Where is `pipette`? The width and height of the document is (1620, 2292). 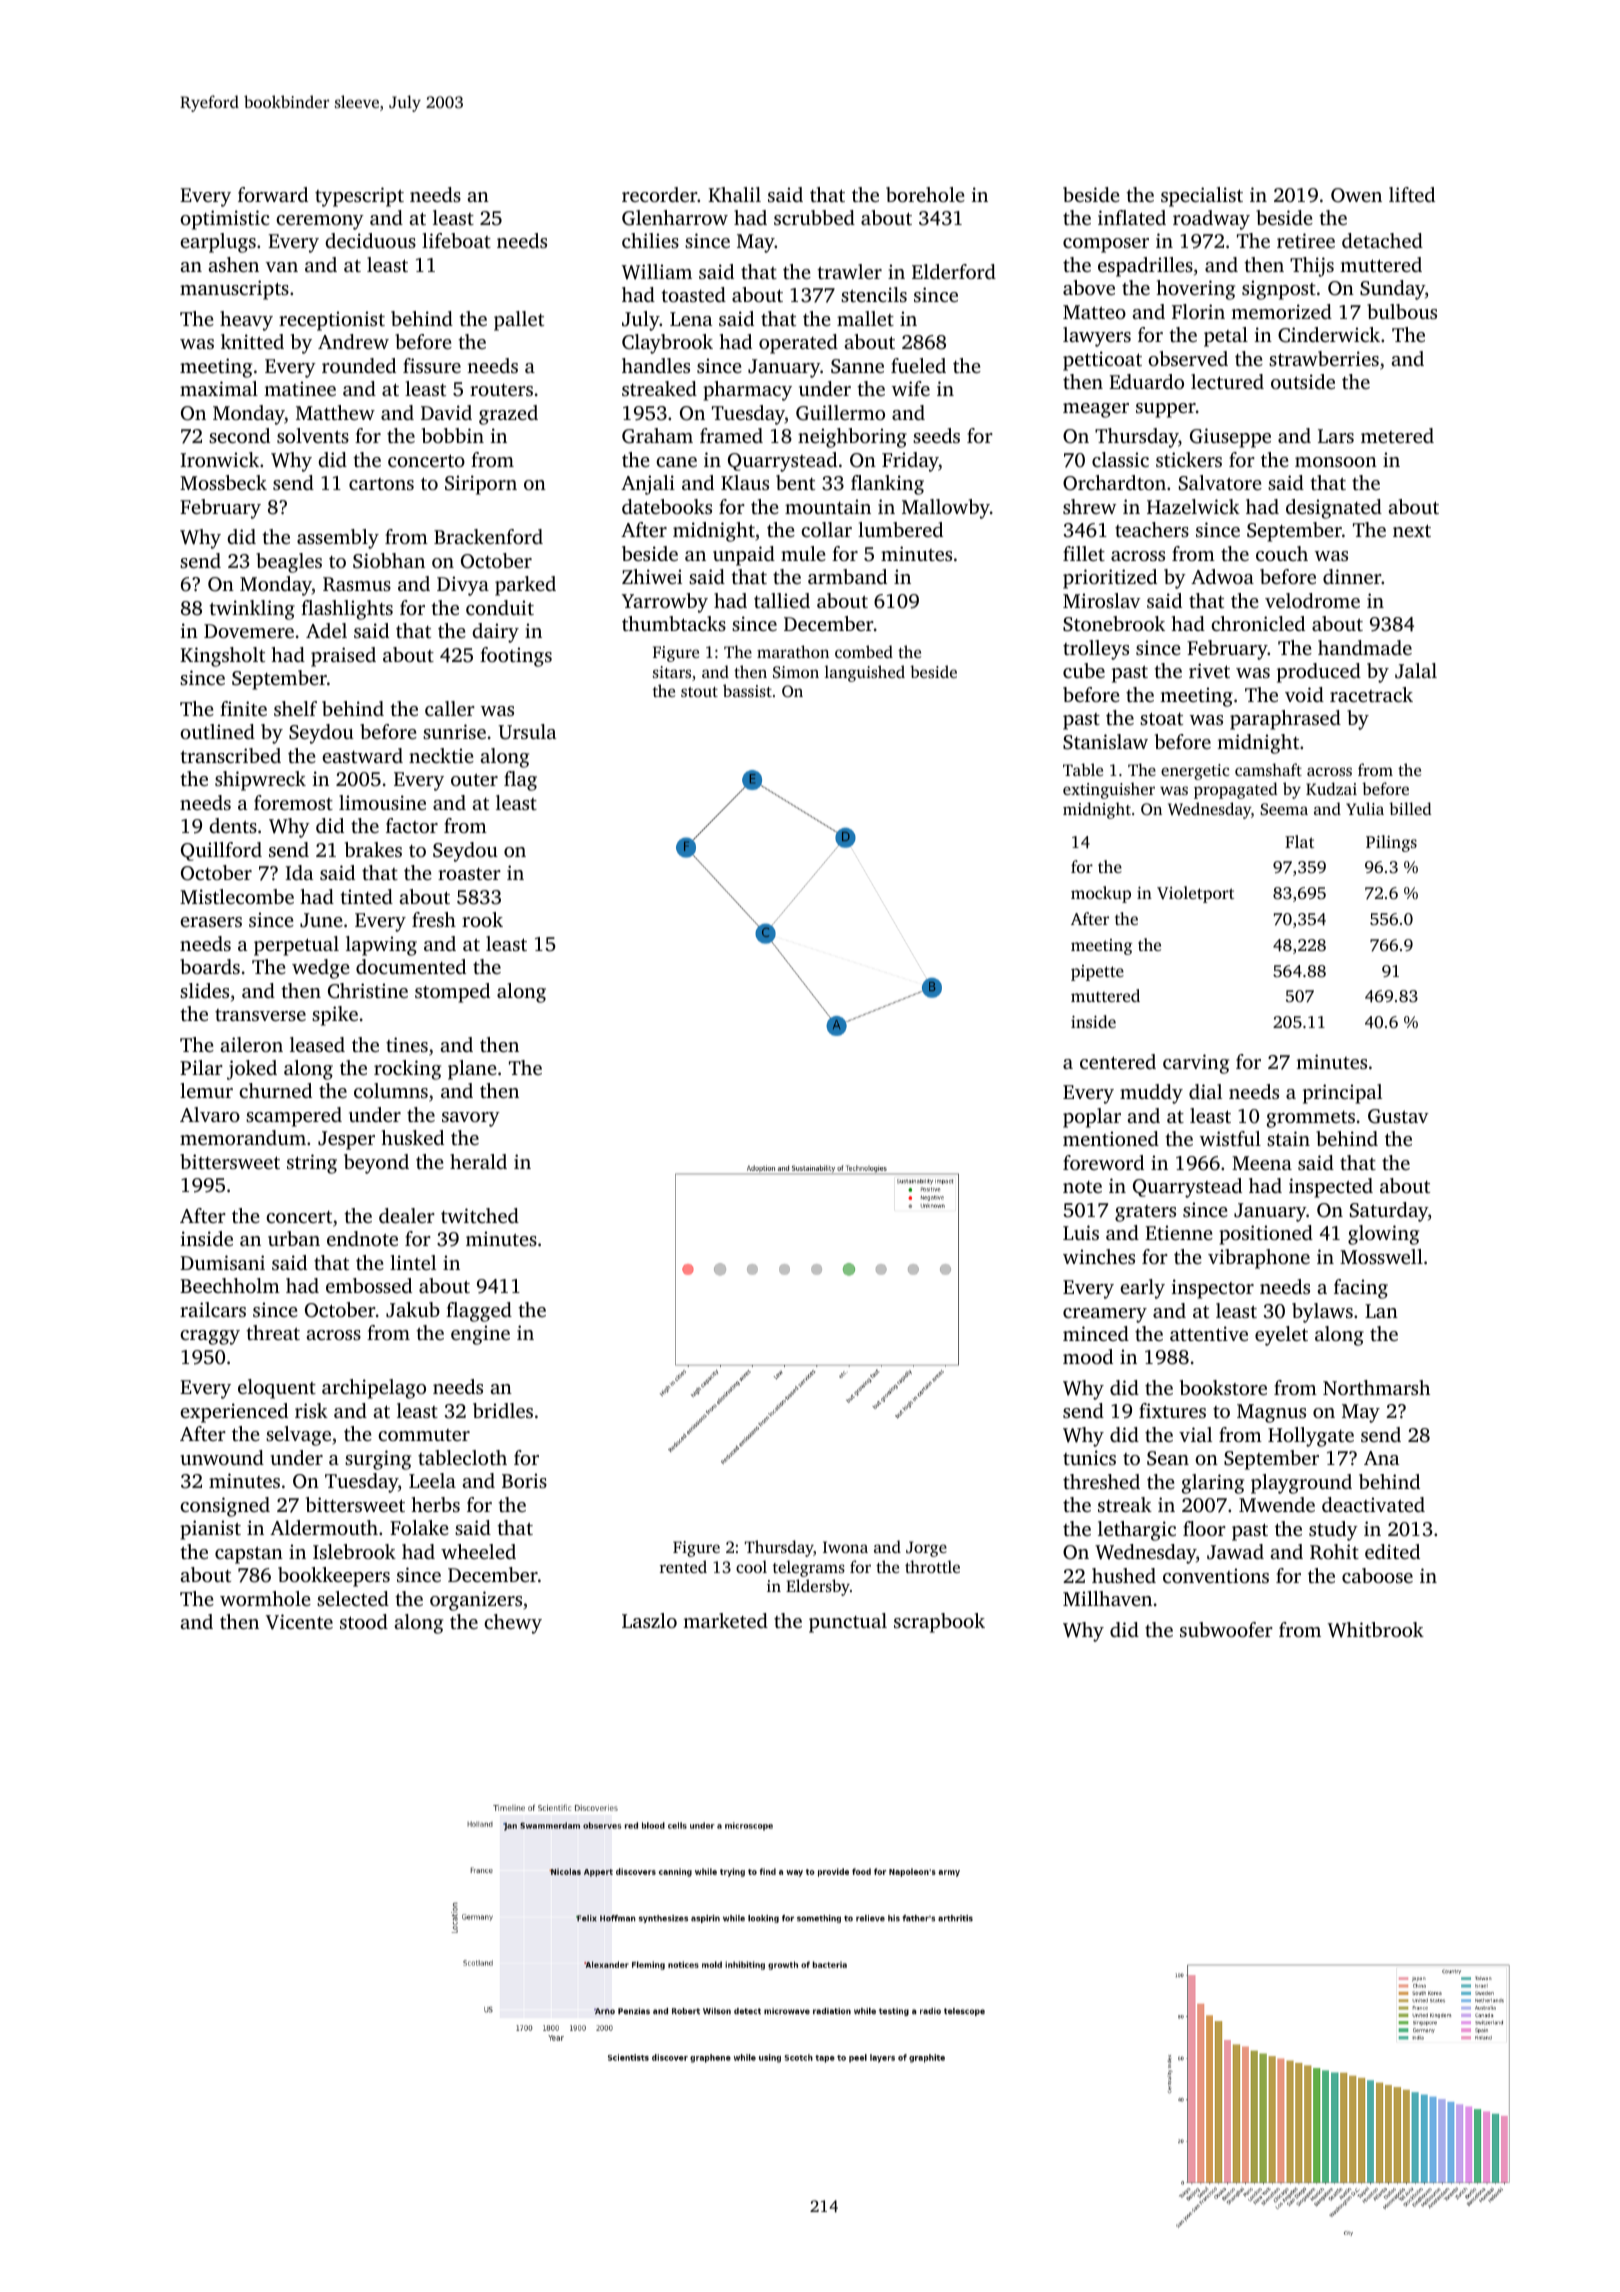
pipette is located at coordinates (1097, 973).
